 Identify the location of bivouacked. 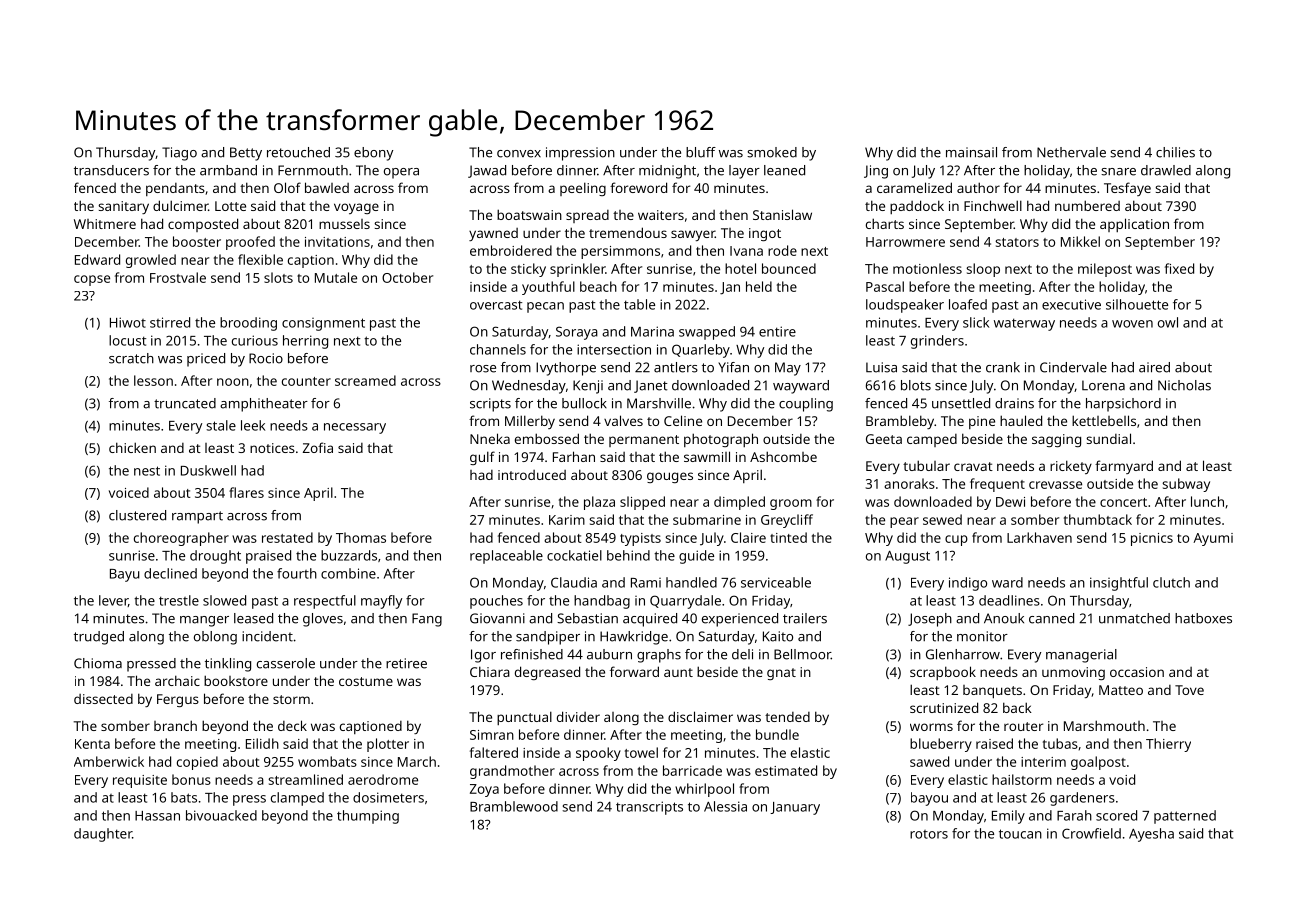
(221, 815).
